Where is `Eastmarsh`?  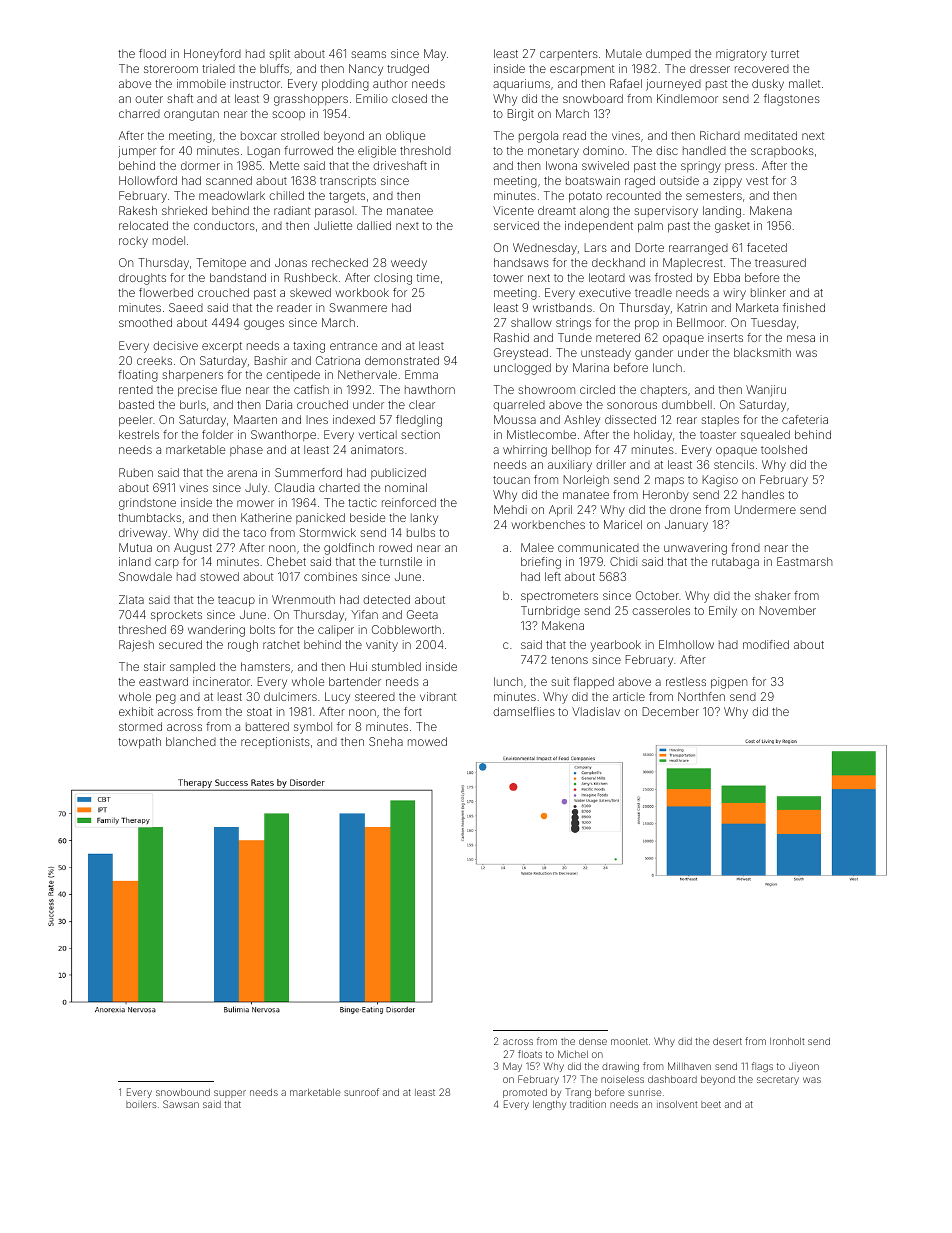
Eastmarsh is located at coordinates (804, 561).
